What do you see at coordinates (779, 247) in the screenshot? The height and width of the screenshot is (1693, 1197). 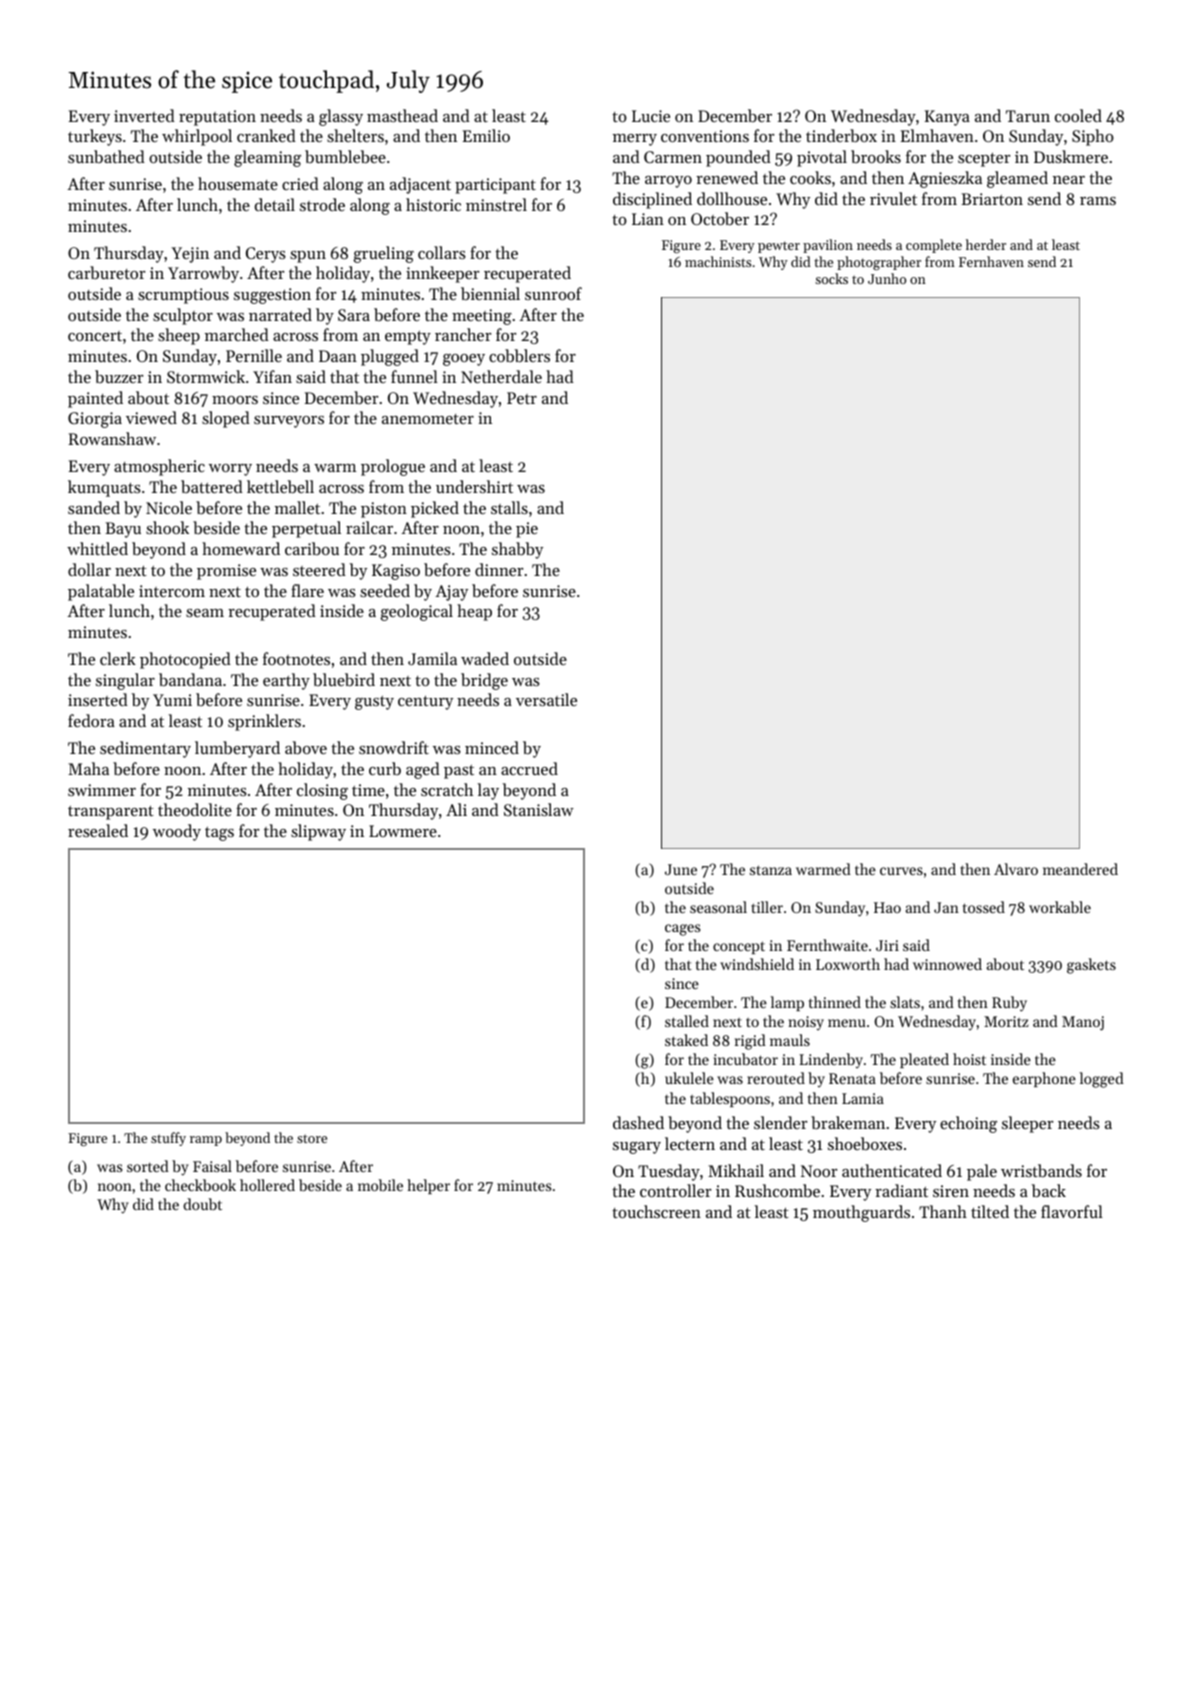 I see `pewter` at bounding box center [779, 247].
